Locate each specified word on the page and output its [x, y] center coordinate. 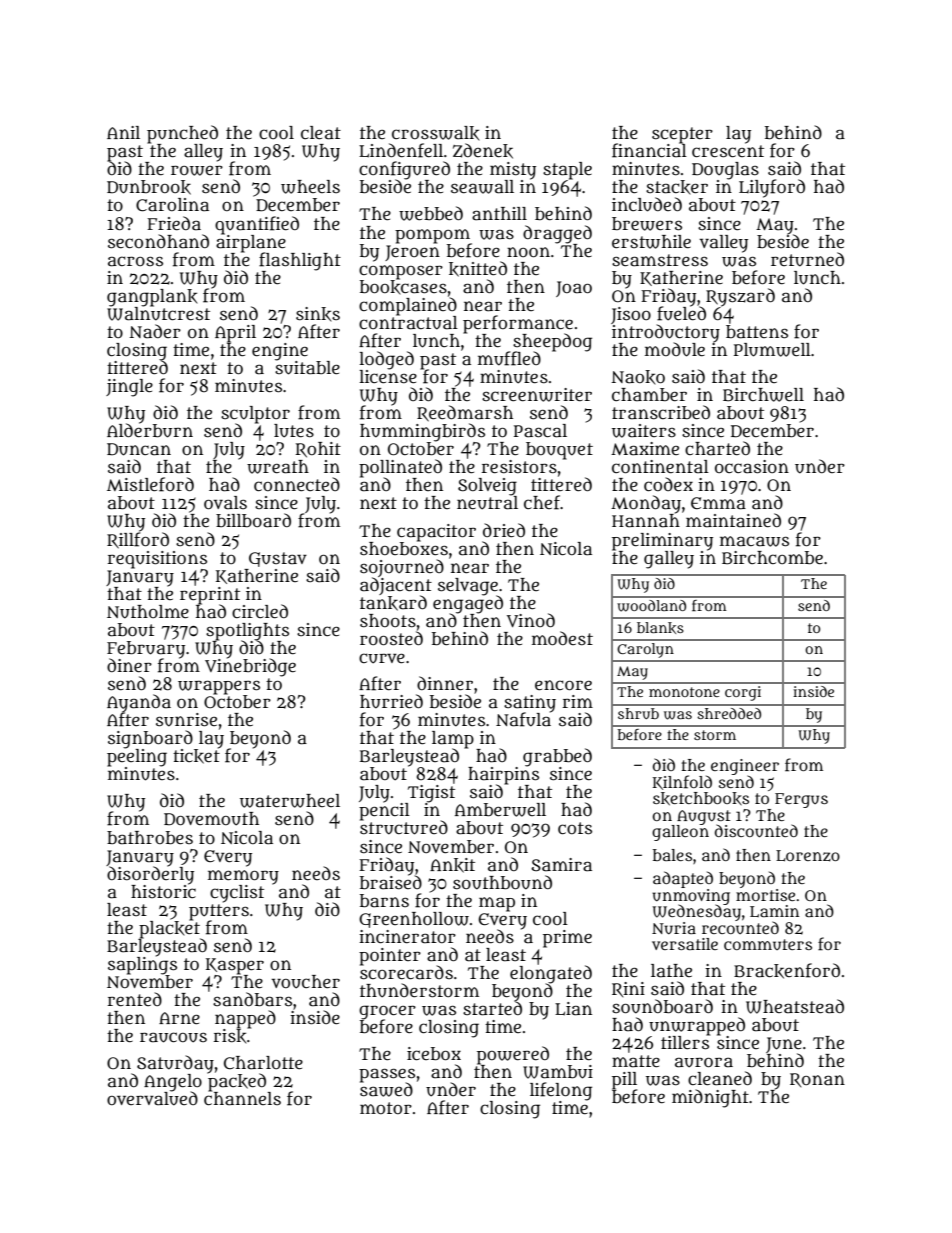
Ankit [452, 865]
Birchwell [763, 395]
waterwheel [290, 801]
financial [649, 150]
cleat [321, 133]
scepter [682, 135]
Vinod [531, 620]
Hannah [646, 521]
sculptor [255, 414]
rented [135, 999]
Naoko [638, 377]
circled [260, 611]
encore [563, 685]
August [704, 817]
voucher [305, 982]
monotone [684, 692]
